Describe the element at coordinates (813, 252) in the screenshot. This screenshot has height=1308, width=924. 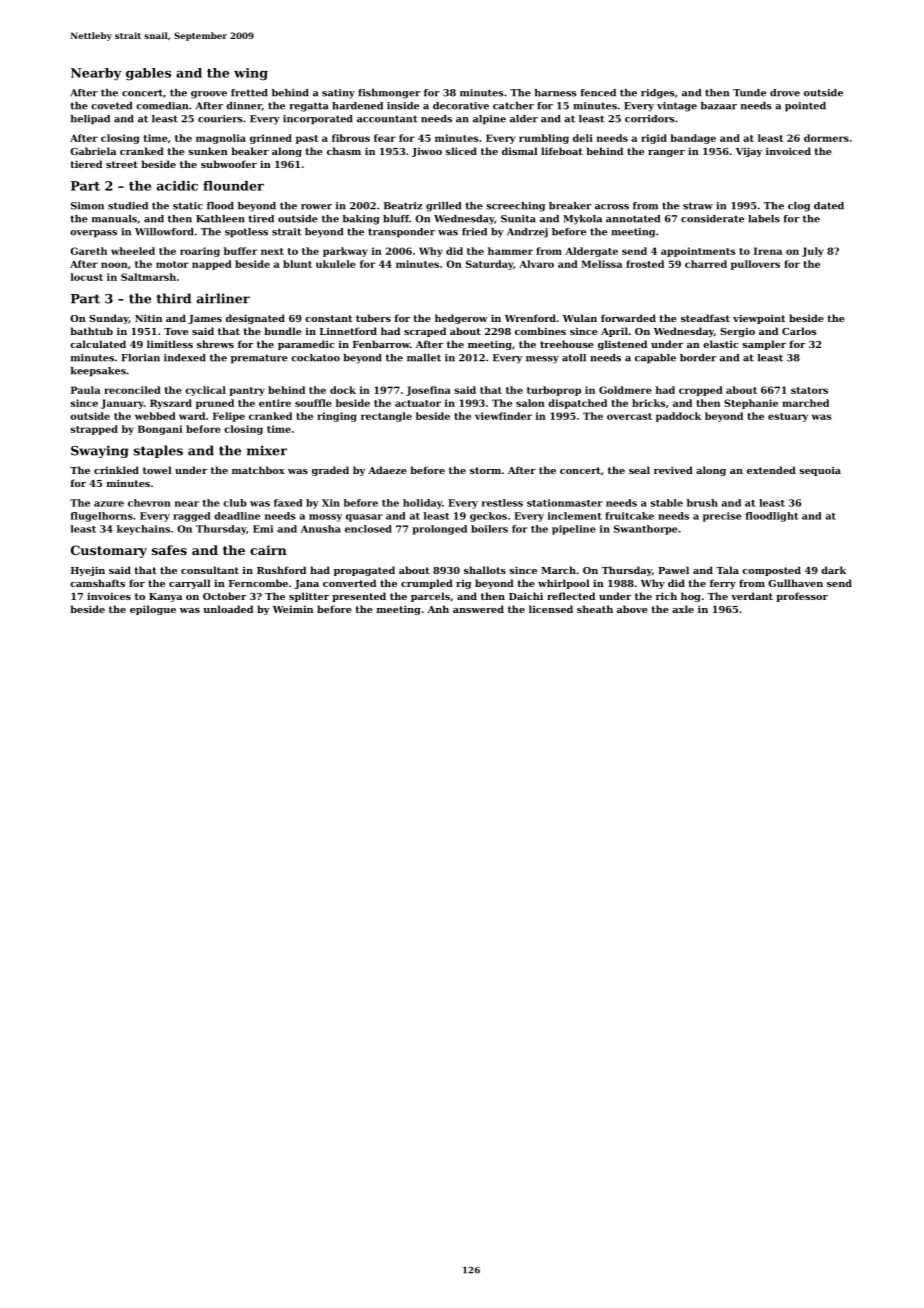
I see `July` at that location.
